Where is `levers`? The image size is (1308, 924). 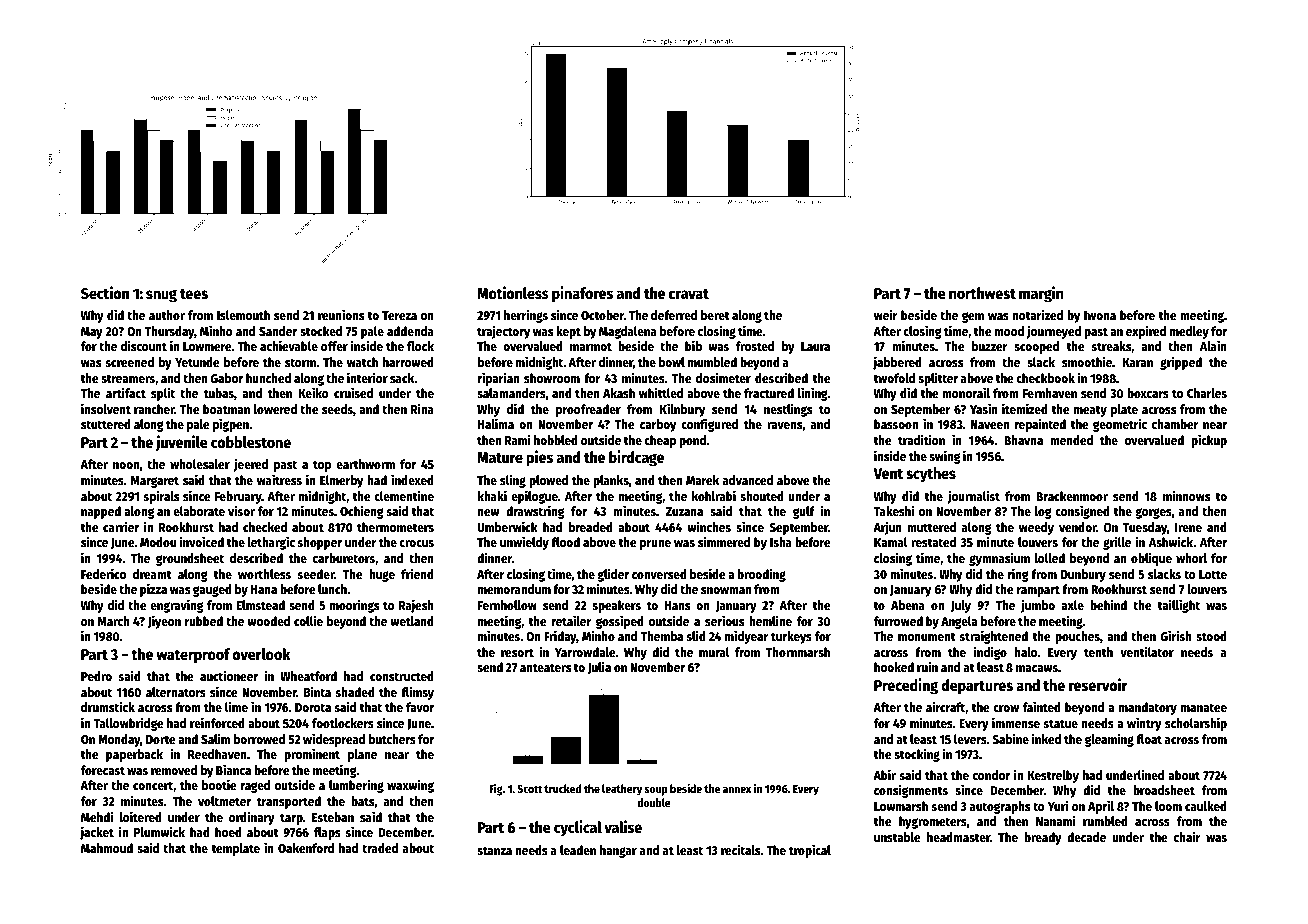
levers is located at coordinates (970, 739).
